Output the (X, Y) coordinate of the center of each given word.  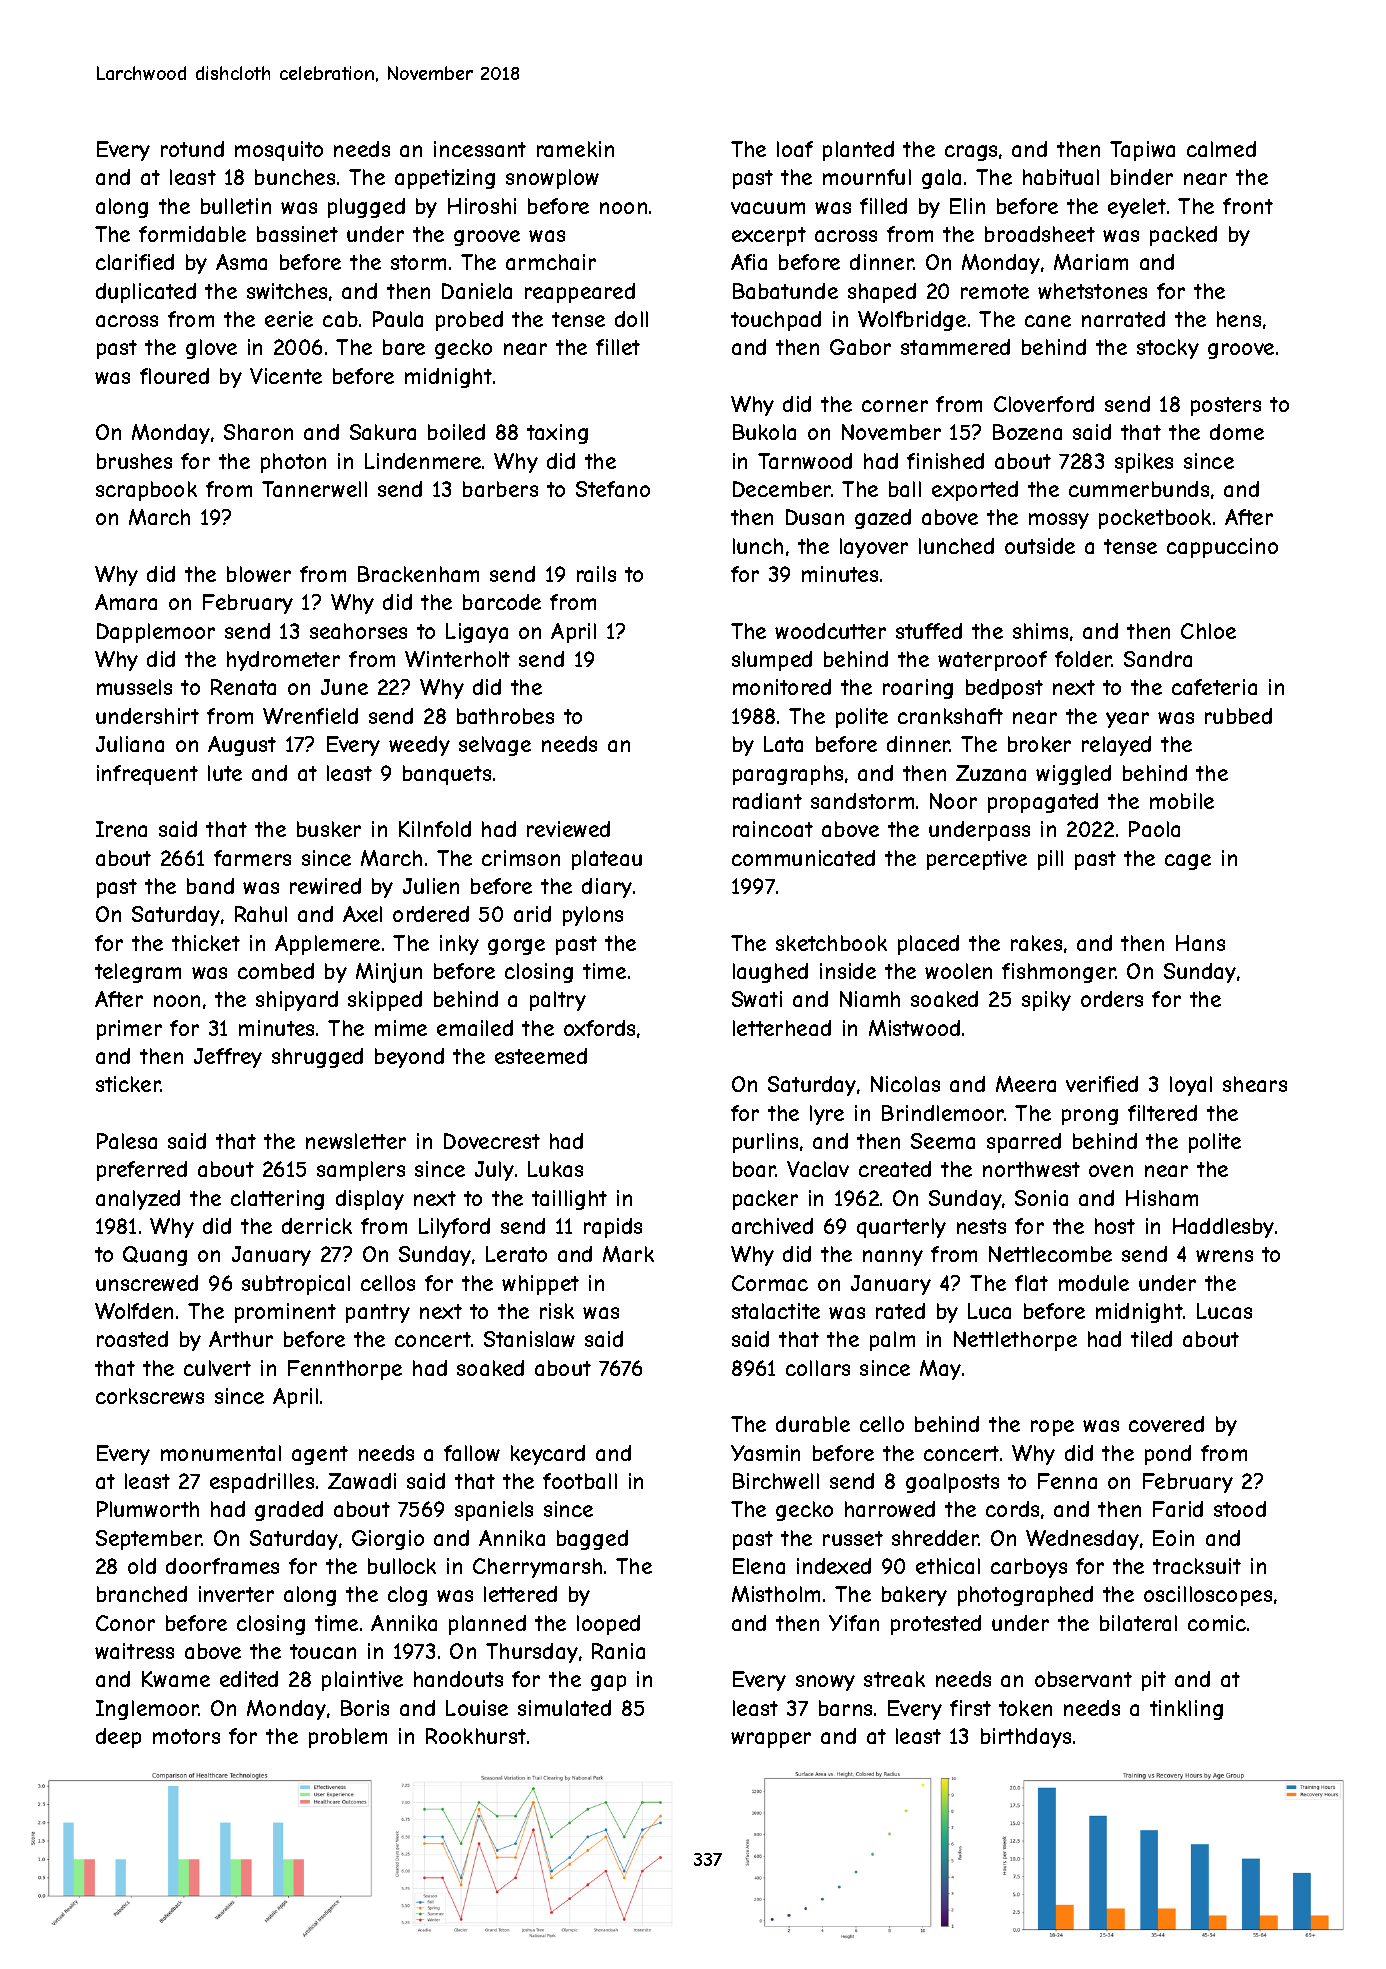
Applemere (327, 945)
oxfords (599, 1028)
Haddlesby (1223, 1228)
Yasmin (765, 1453)
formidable (192, 234)
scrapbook (146, 491)
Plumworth (148, 1509)
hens (1239, 319)
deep (118, 1738)
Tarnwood (805, 461)
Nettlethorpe (1015, 1341)
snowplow (552, 179)
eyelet (1137, 208)
